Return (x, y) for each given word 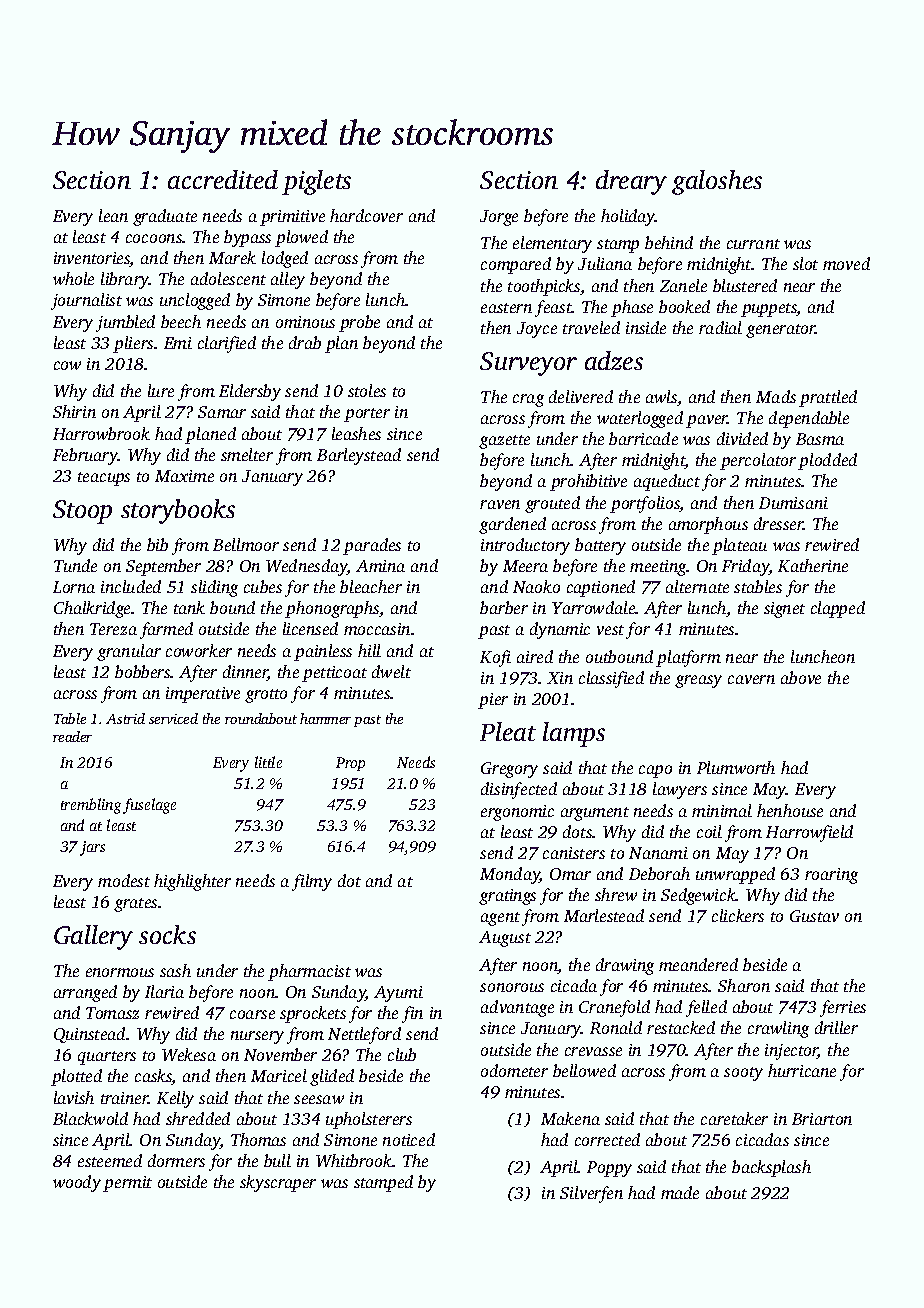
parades (372, 546)
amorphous (708, 525)
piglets (316, 182)
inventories (92, 259)
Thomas (258, 1139)
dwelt (391, 671)
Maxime (184, 476)
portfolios (645, 504)
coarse (252, 1014)
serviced (173, 718)
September (163, 567)
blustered (745, 285)
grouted (552, 504)
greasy (698, 681)
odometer (514, 1070)
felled (706, 1008)
